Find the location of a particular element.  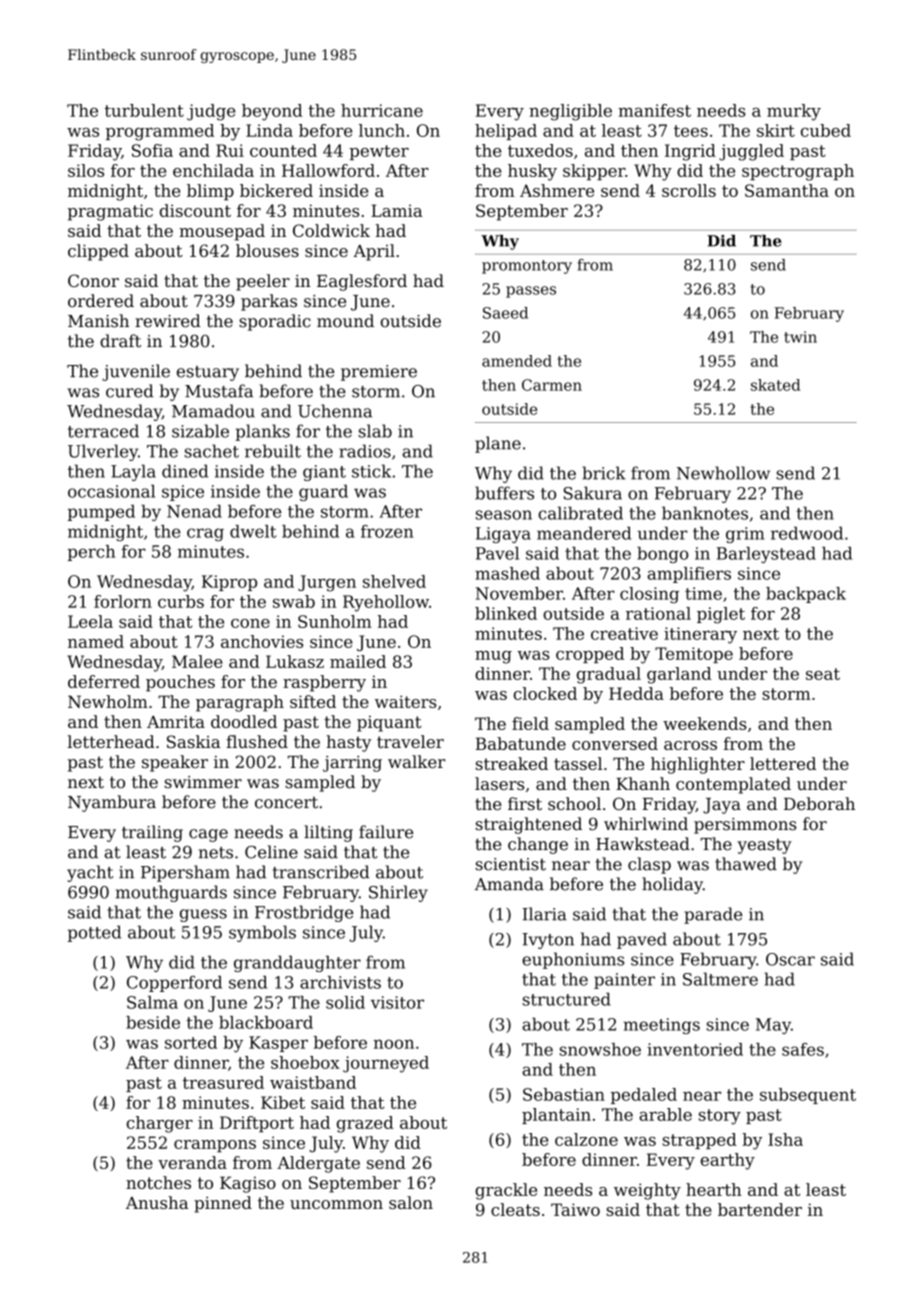

tees is located at coordinates (691, 131).
